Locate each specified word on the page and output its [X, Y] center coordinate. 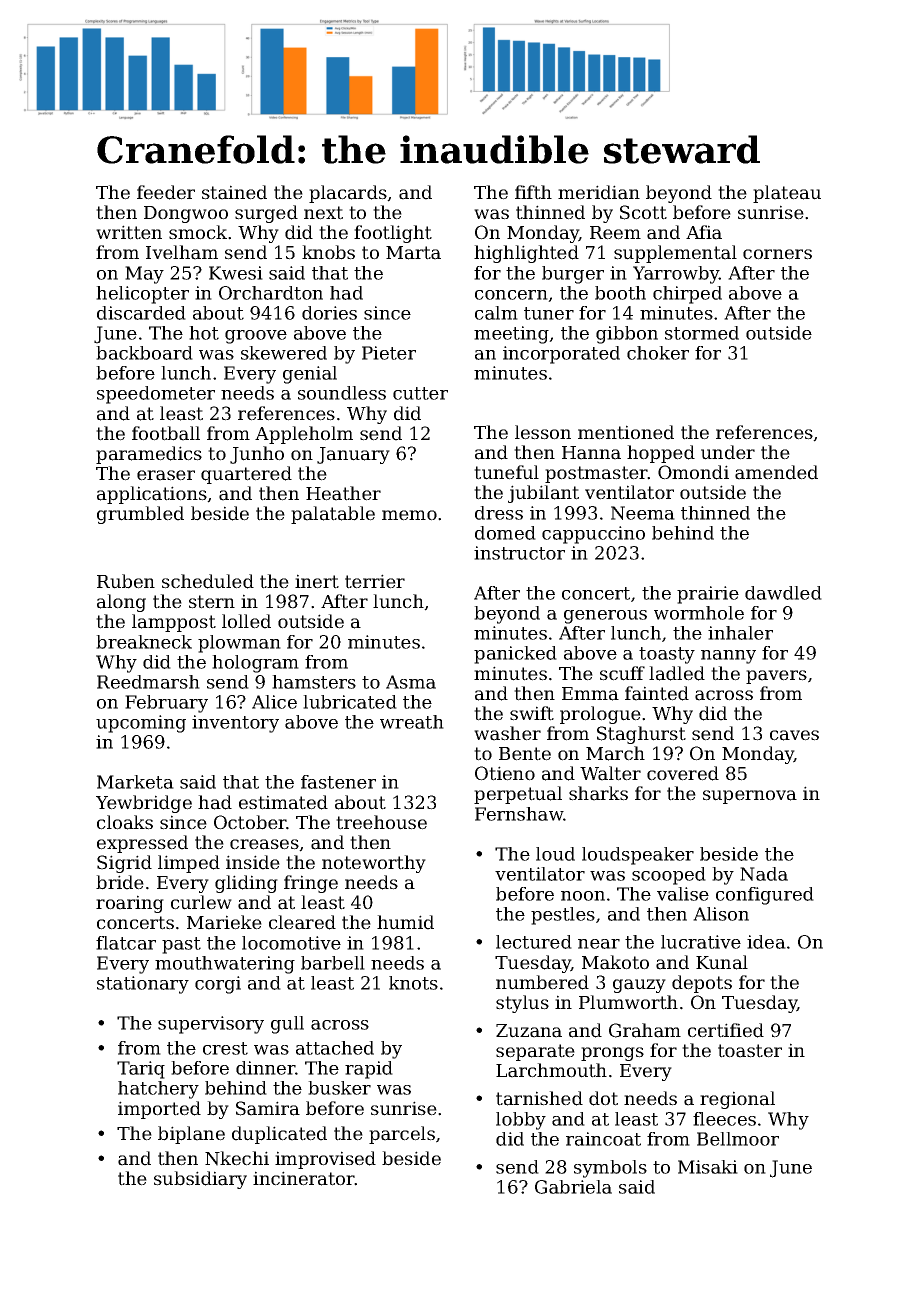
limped [189, 864]
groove [256, 337]
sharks [598, 793]
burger [573, 275]
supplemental [675, 254]
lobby [521, 1121]
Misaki [708, 1167]
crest [225, 1048]
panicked [515, 655]
